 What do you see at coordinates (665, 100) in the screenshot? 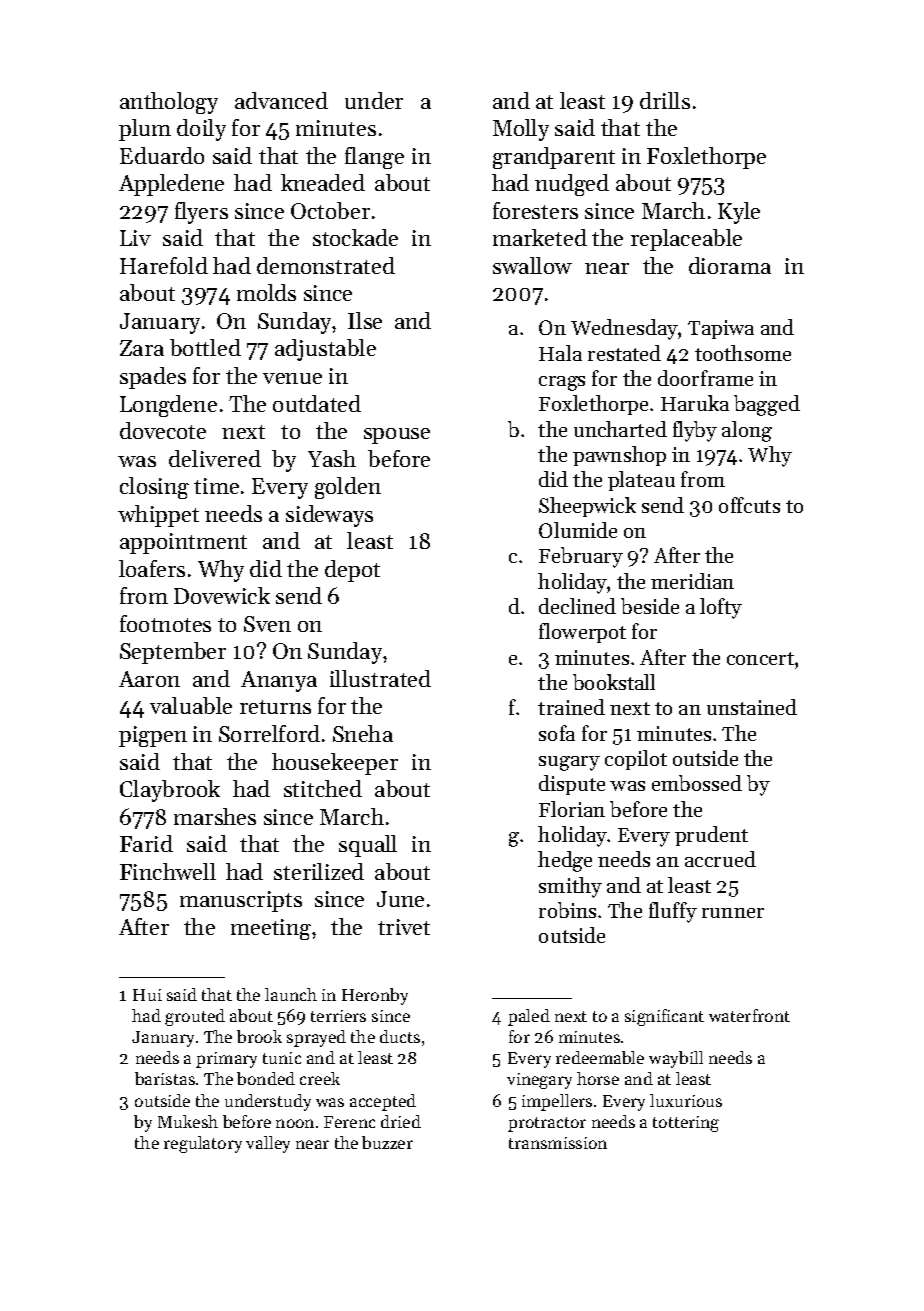
I see `drills` at bounding box center [665, 100].
